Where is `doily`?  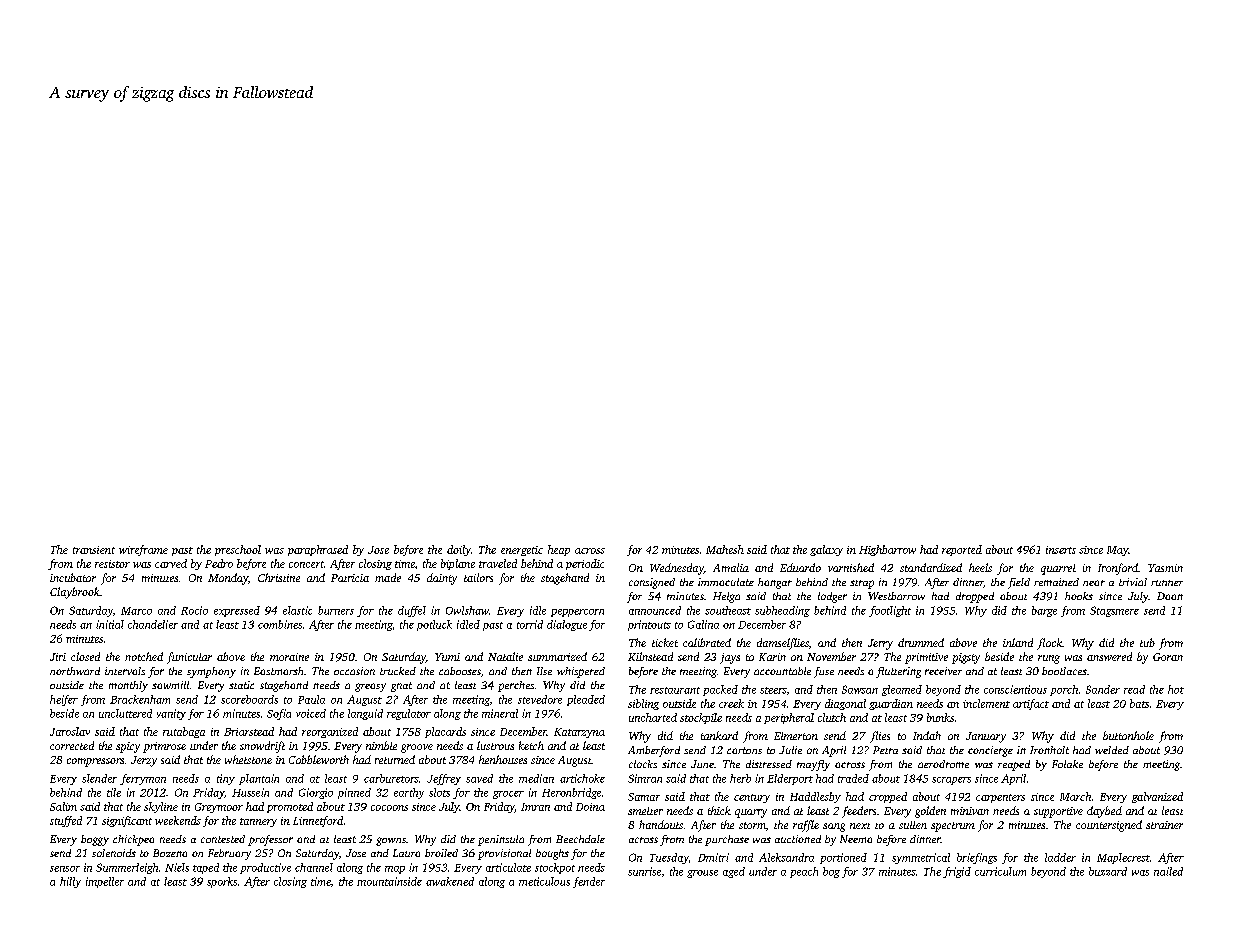
doily is located at coordinates (459, 550).
